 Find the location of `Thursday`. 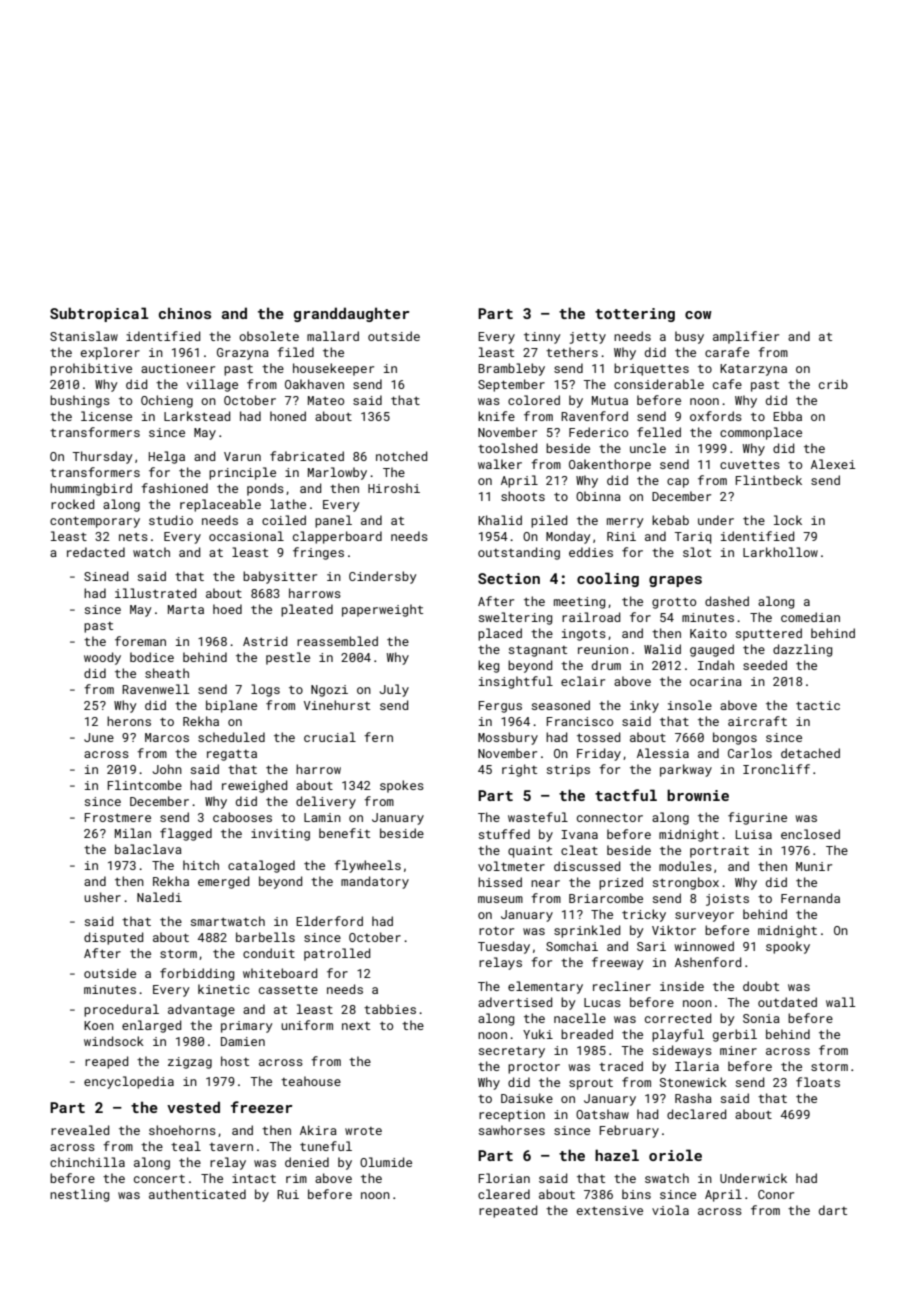

Thursday is located at coordinates (102, 457).
